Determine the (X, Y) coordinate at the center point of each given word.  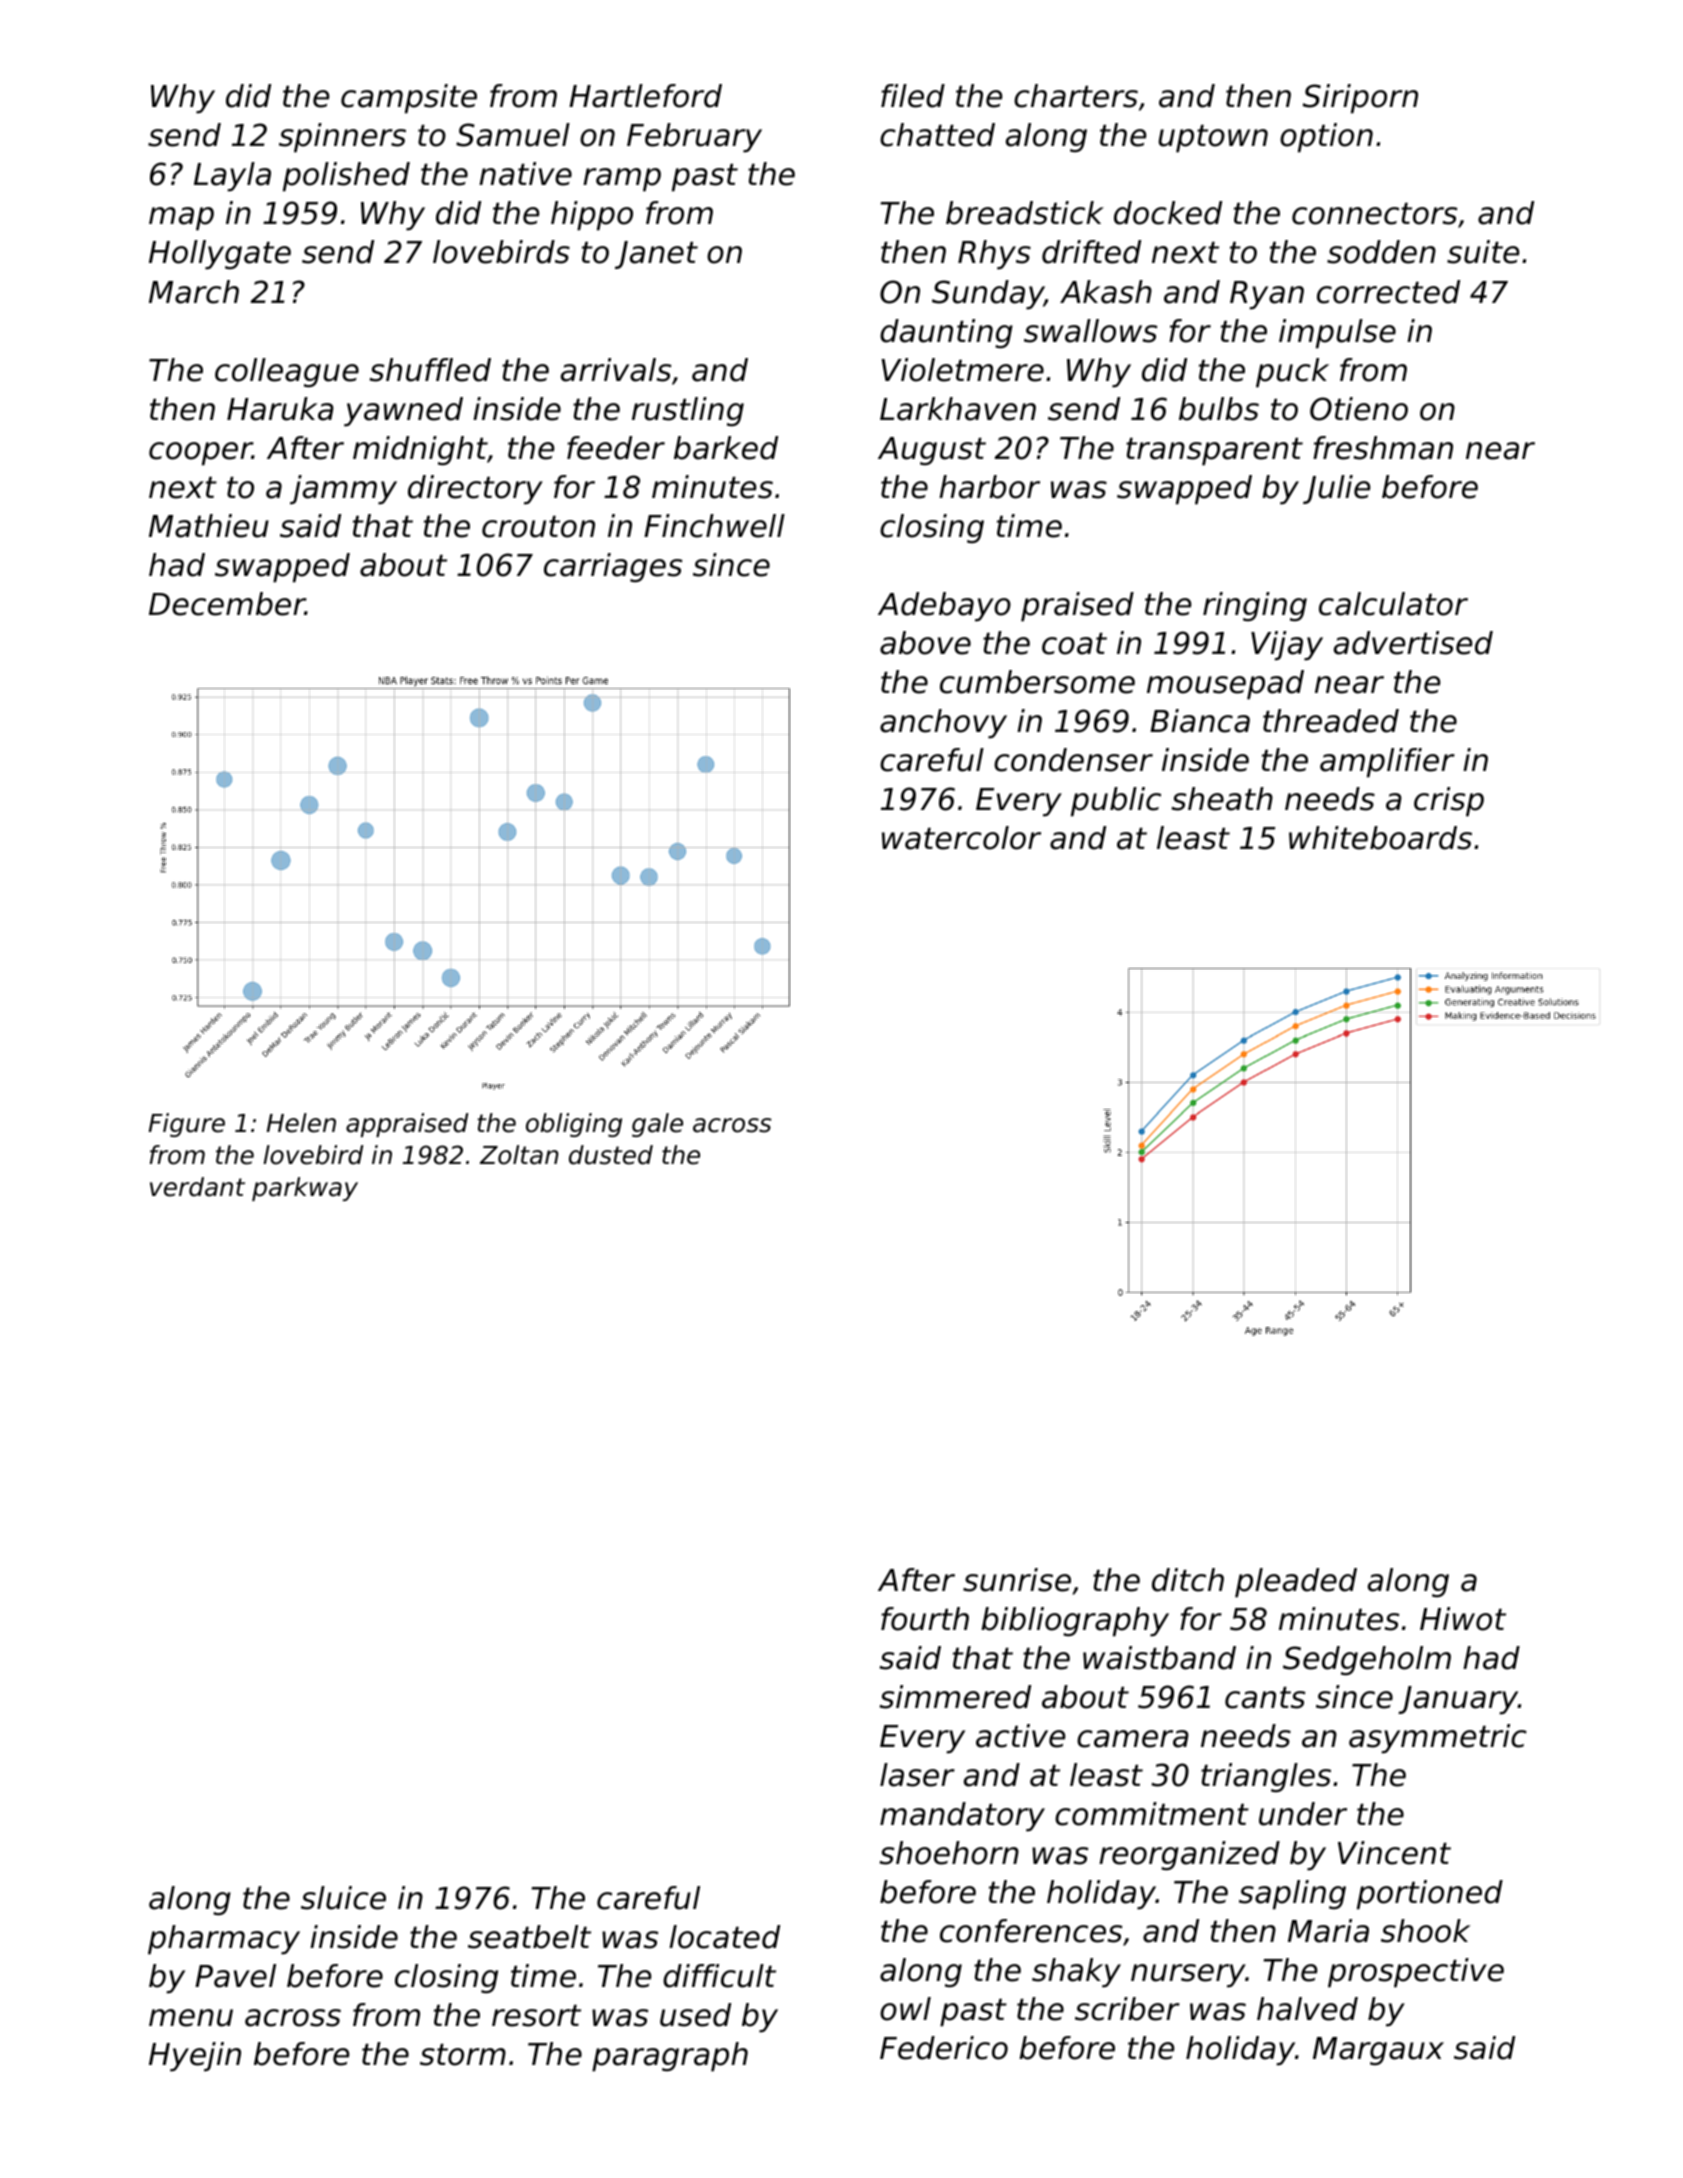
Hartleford (645, 96)
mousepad (1225, 685)
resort (536, 2016)
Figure (187, 1125)
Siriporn (1360, 99)
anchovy (943, 724)
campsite (409, 99)
